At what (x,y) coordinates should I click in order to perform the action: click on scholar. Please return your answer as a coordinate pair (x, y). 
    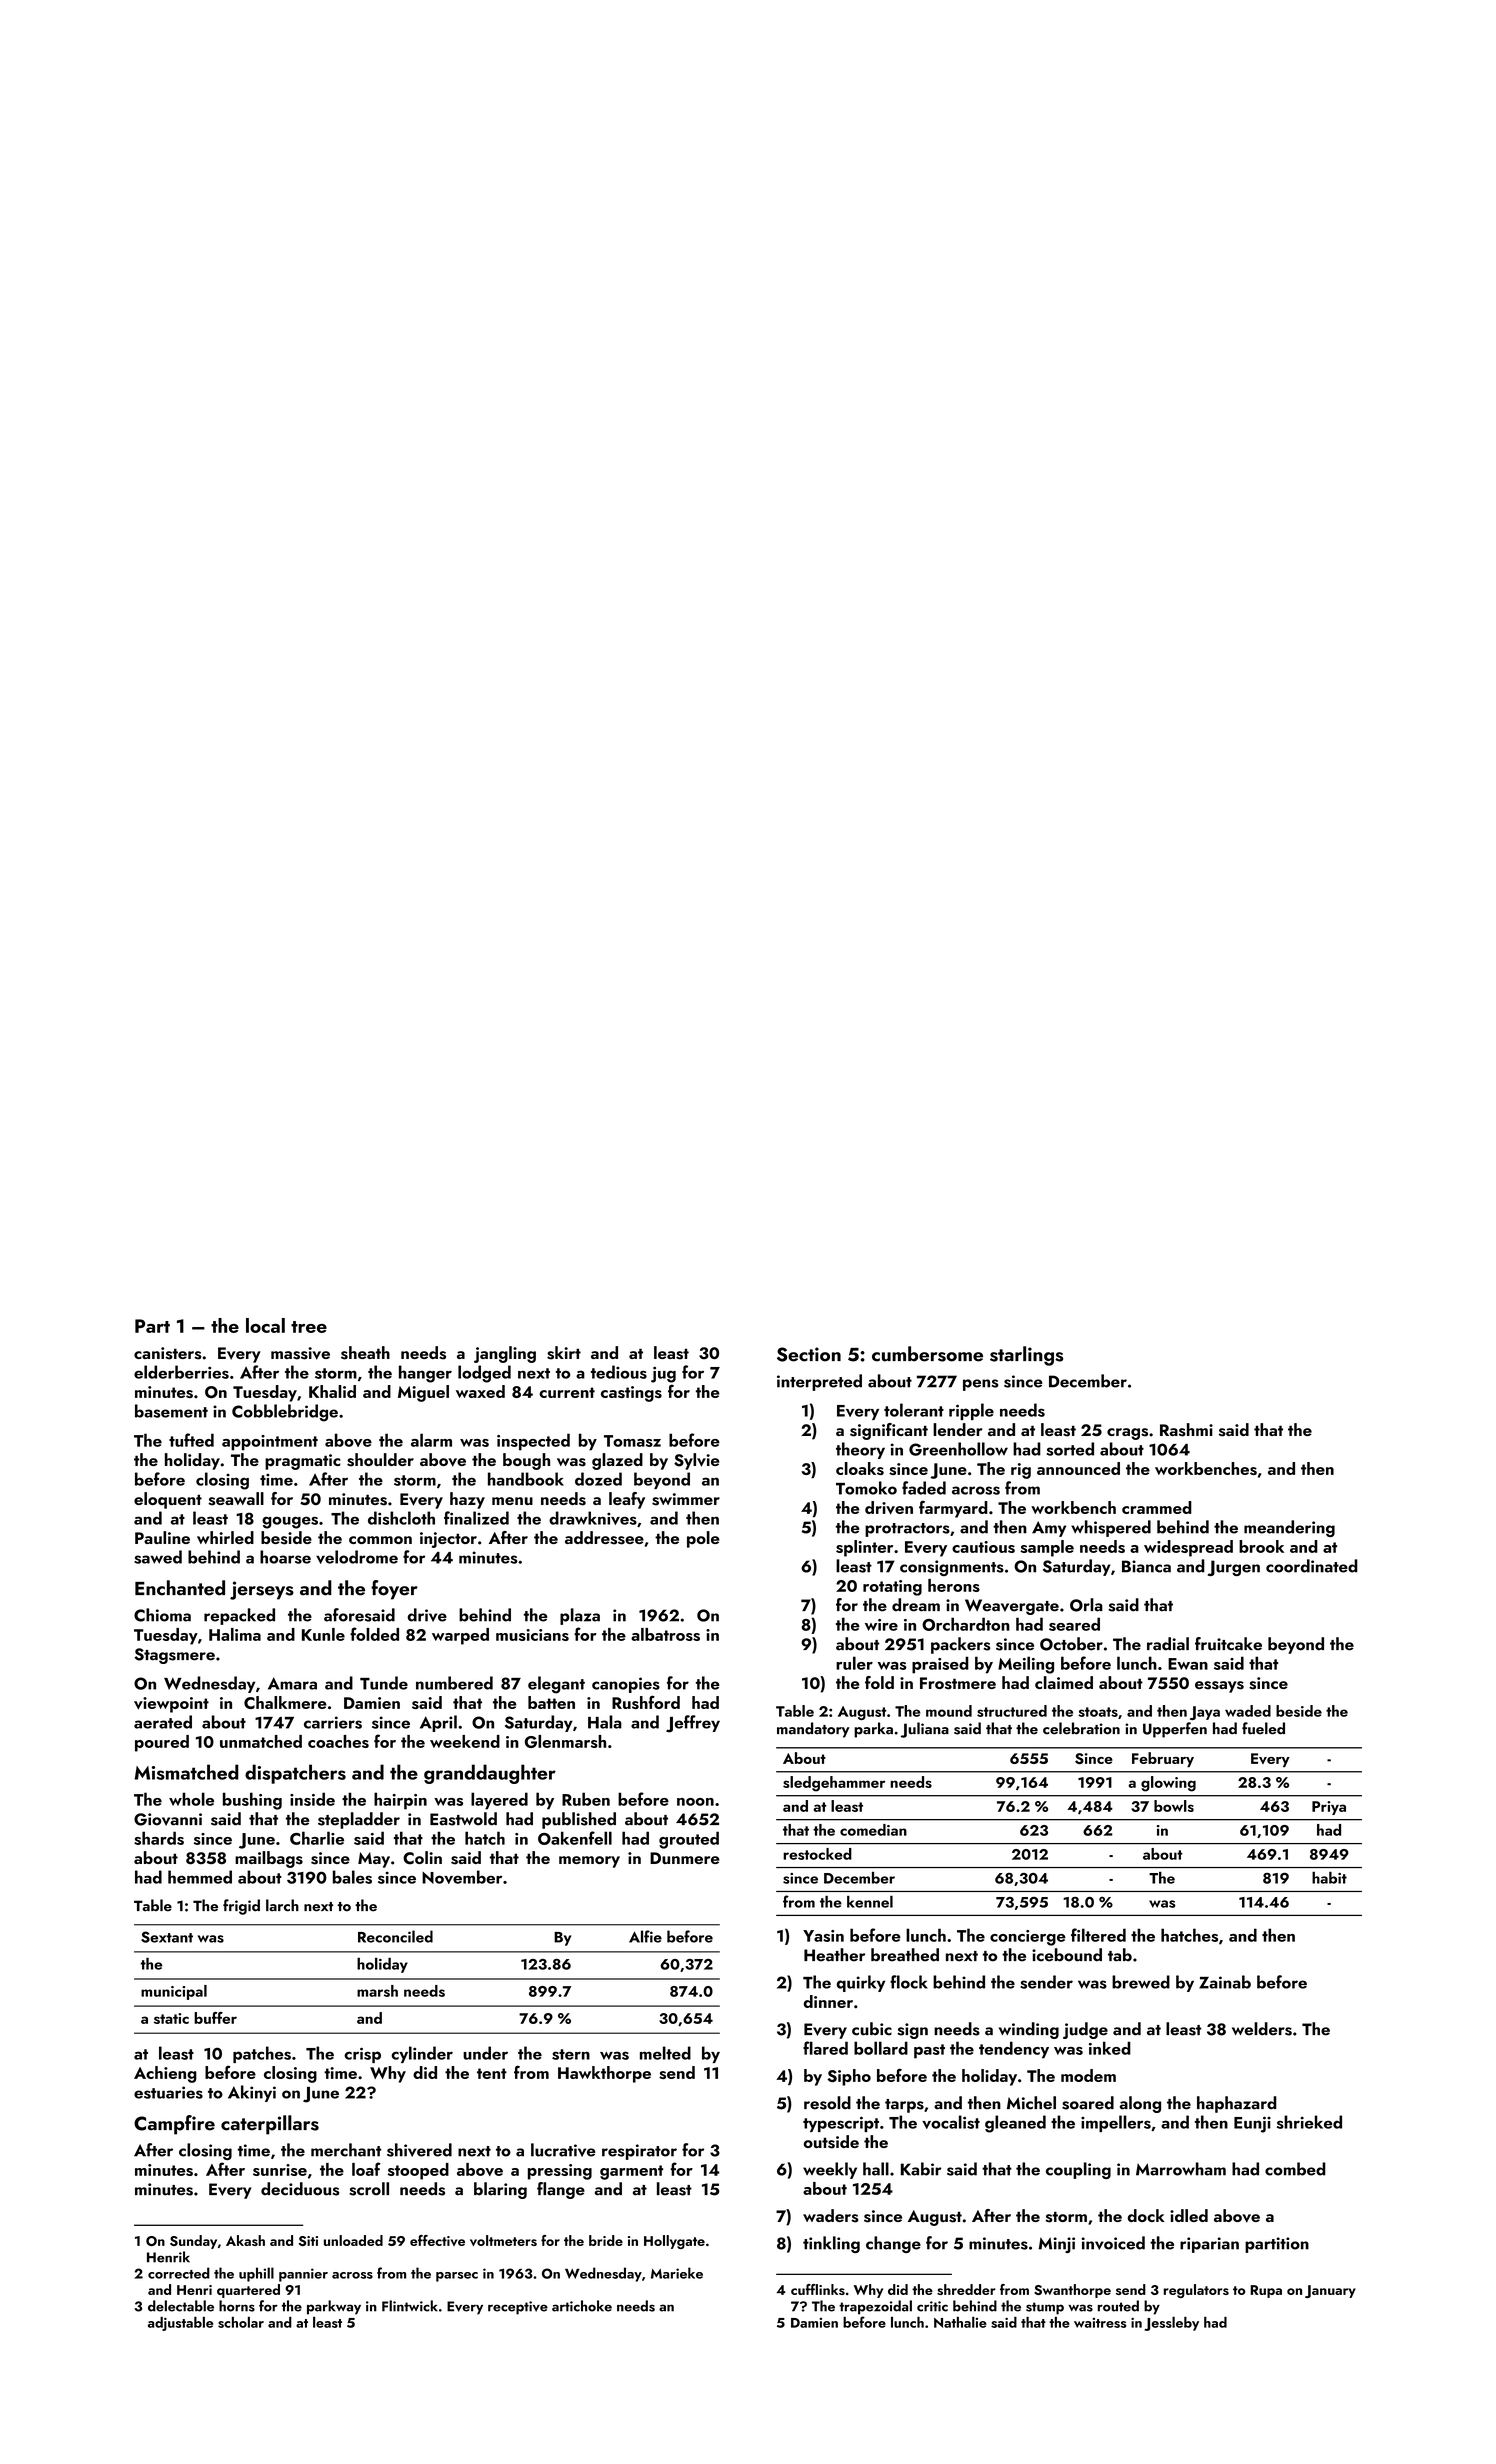
    Looking at the image, I should click on (241, 2322).
